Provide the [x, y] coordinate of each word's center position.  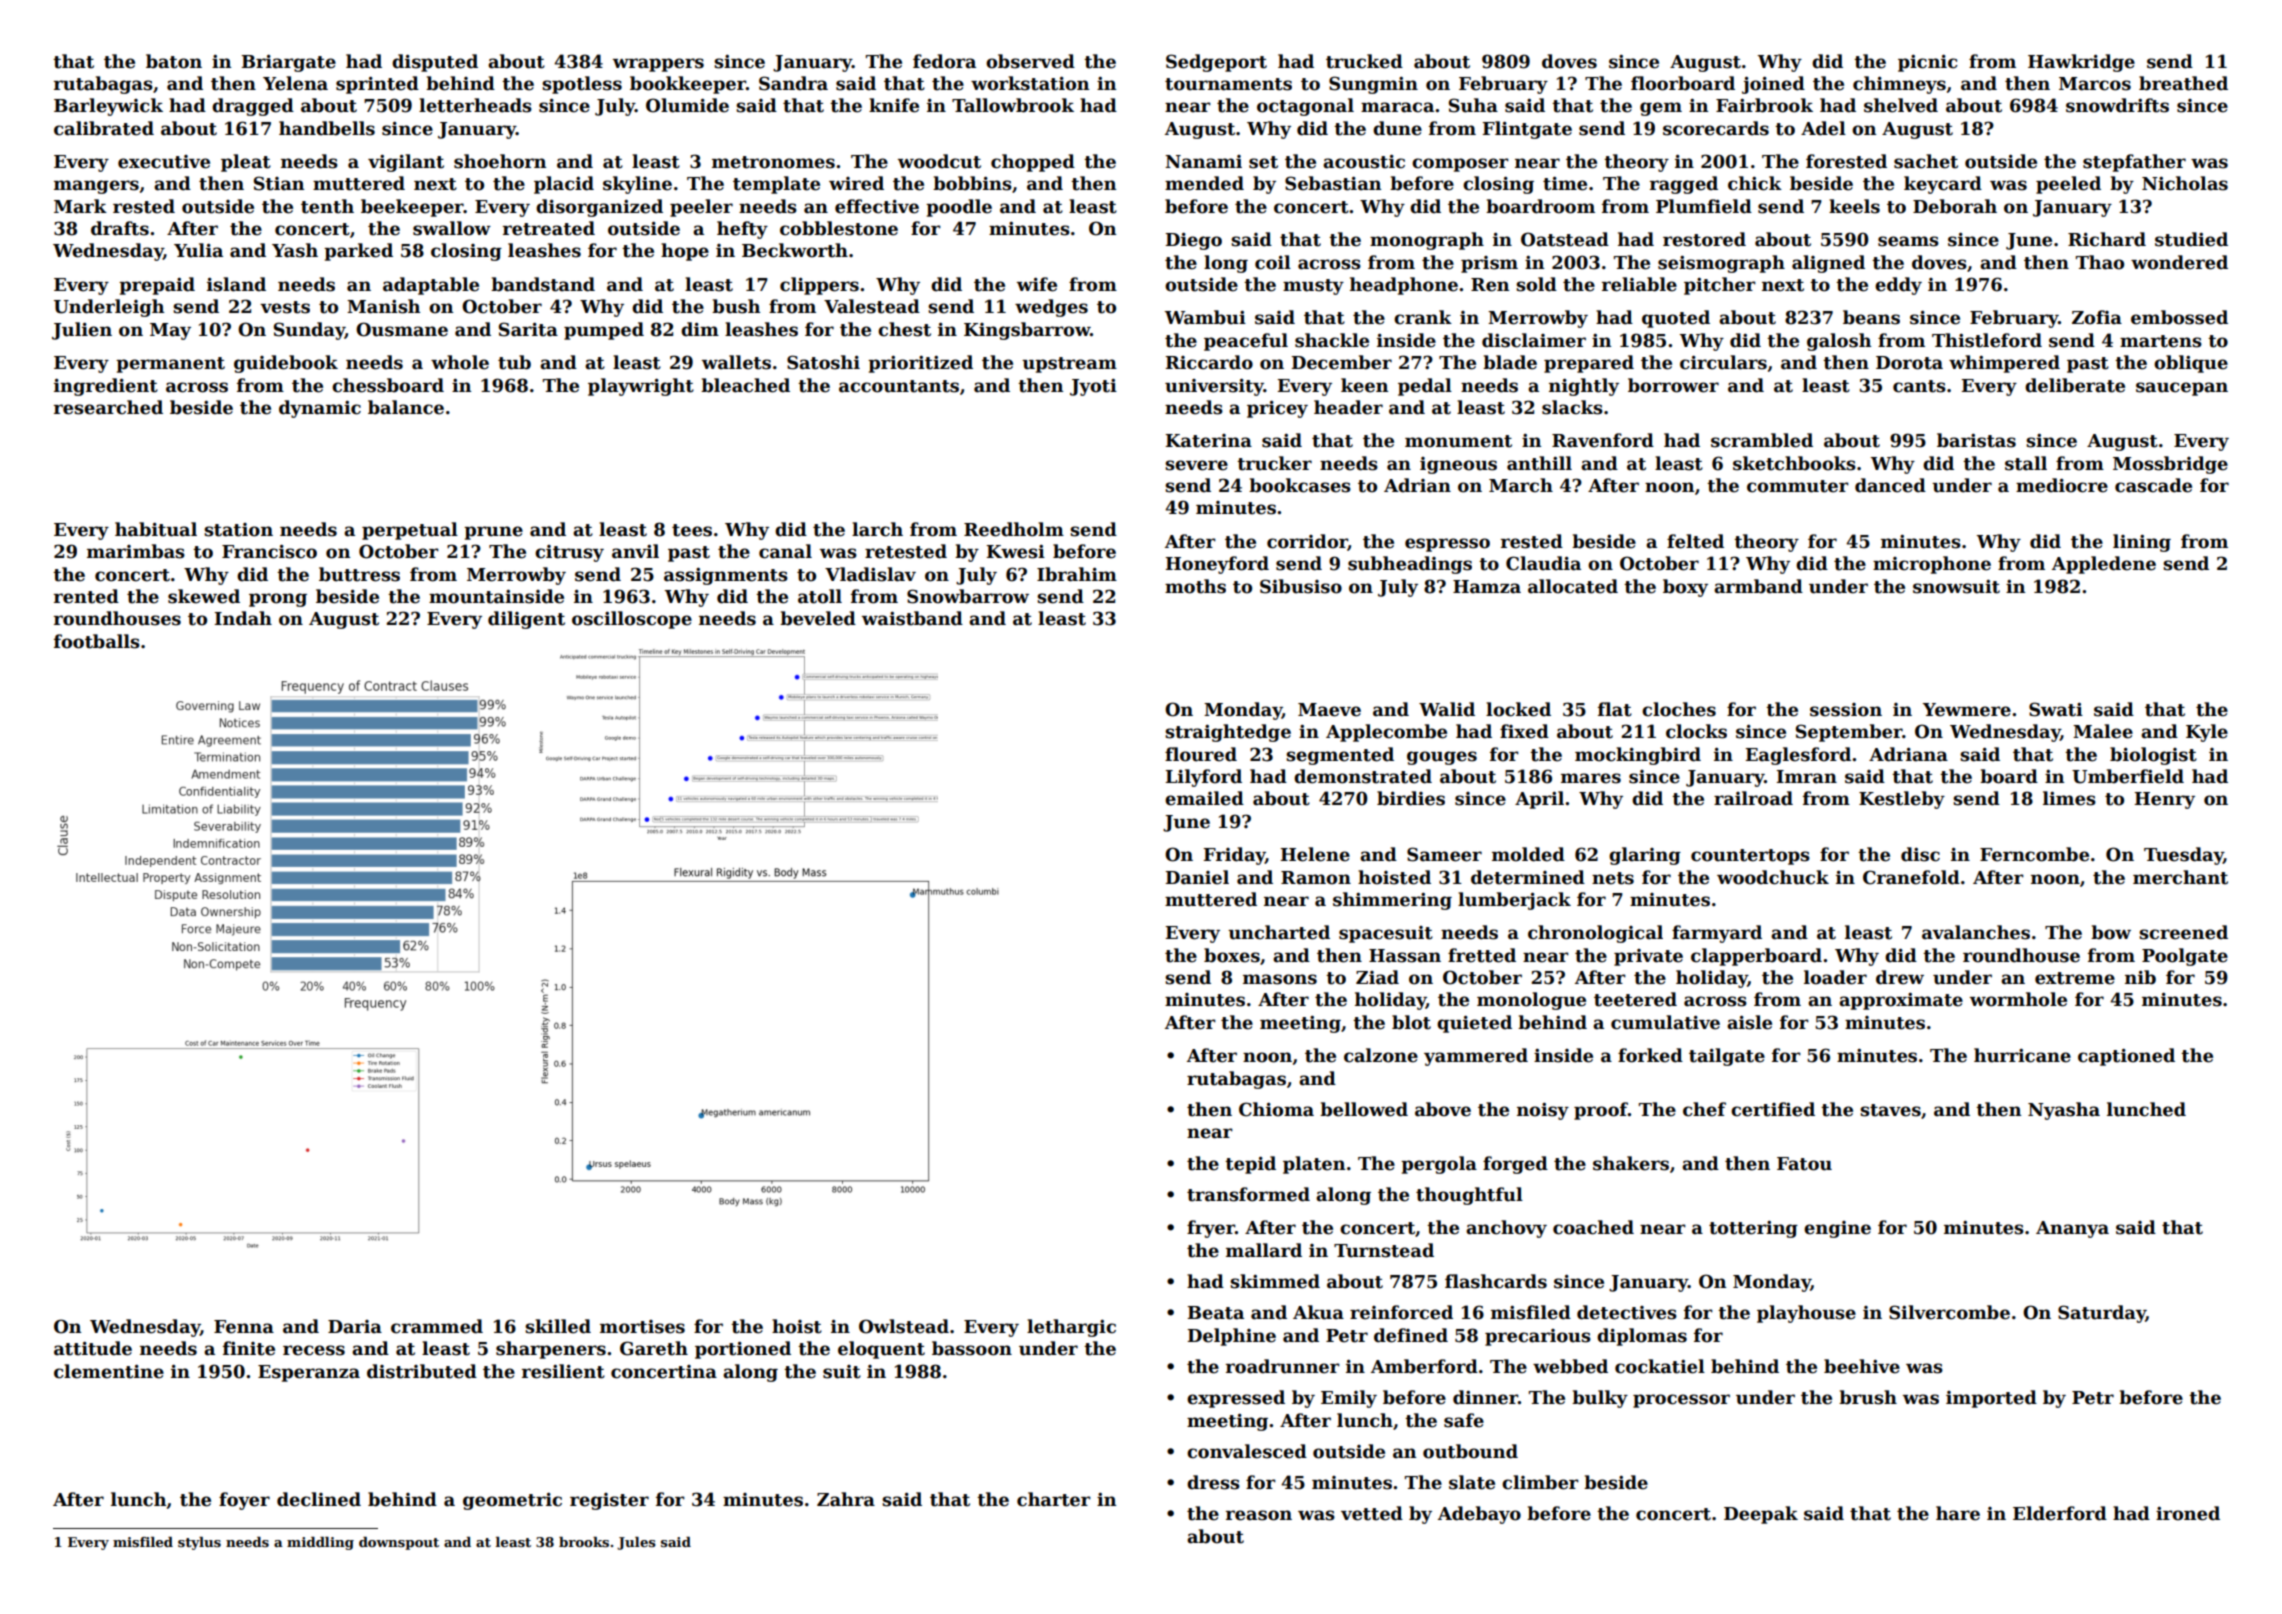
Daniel [1197, 877]
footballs [97, 641]
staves [1890, 1110]
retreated [549, 228]
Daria [355, 1327]
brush [1868, 1397]
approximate [1901, 1001]
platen [1314, 1165]
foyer [244, 1501]
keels [1854, 206]
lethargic [1071, 1328]
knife [894, 105]
